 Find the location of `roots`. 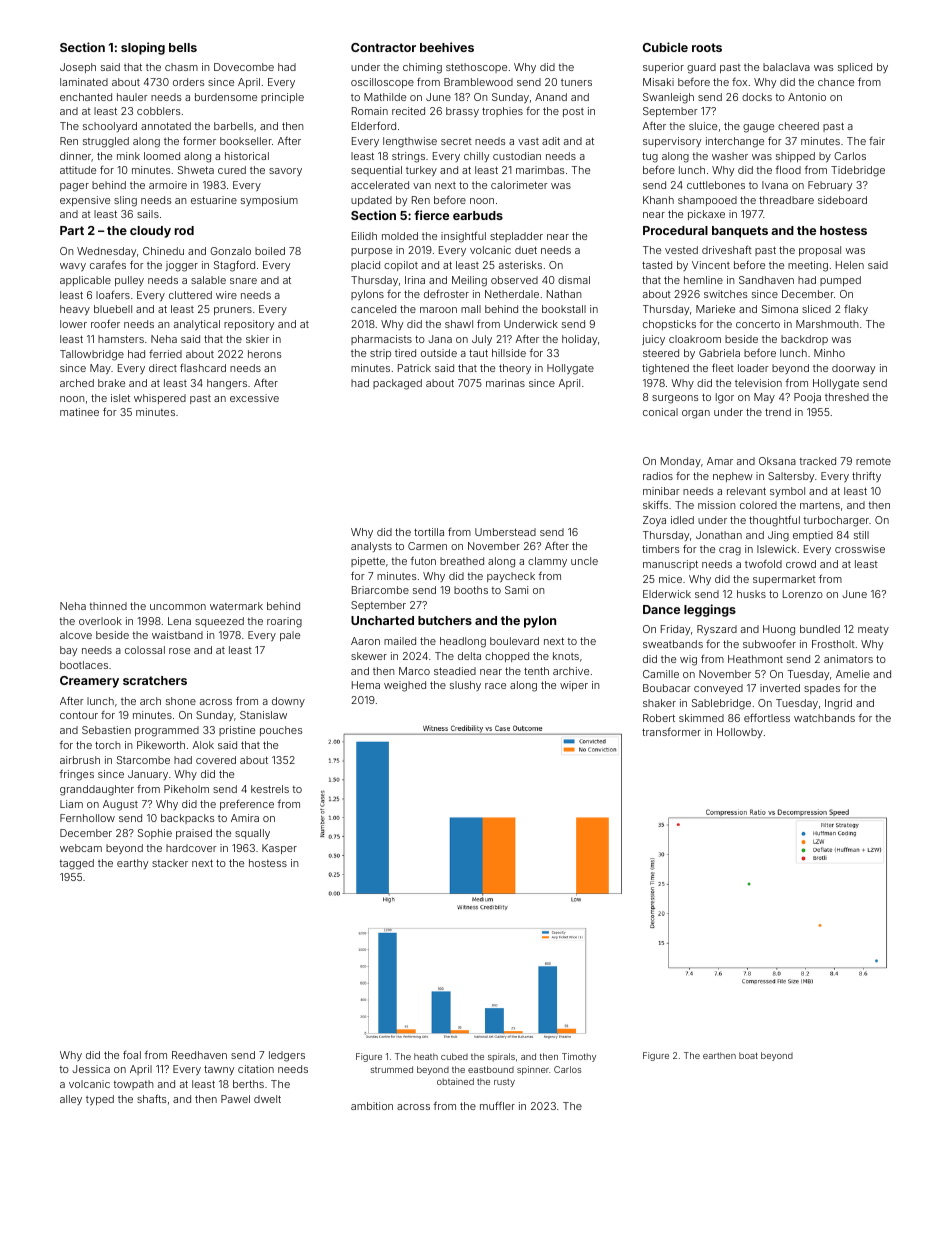

roots is located at coordinates (707, 47).
